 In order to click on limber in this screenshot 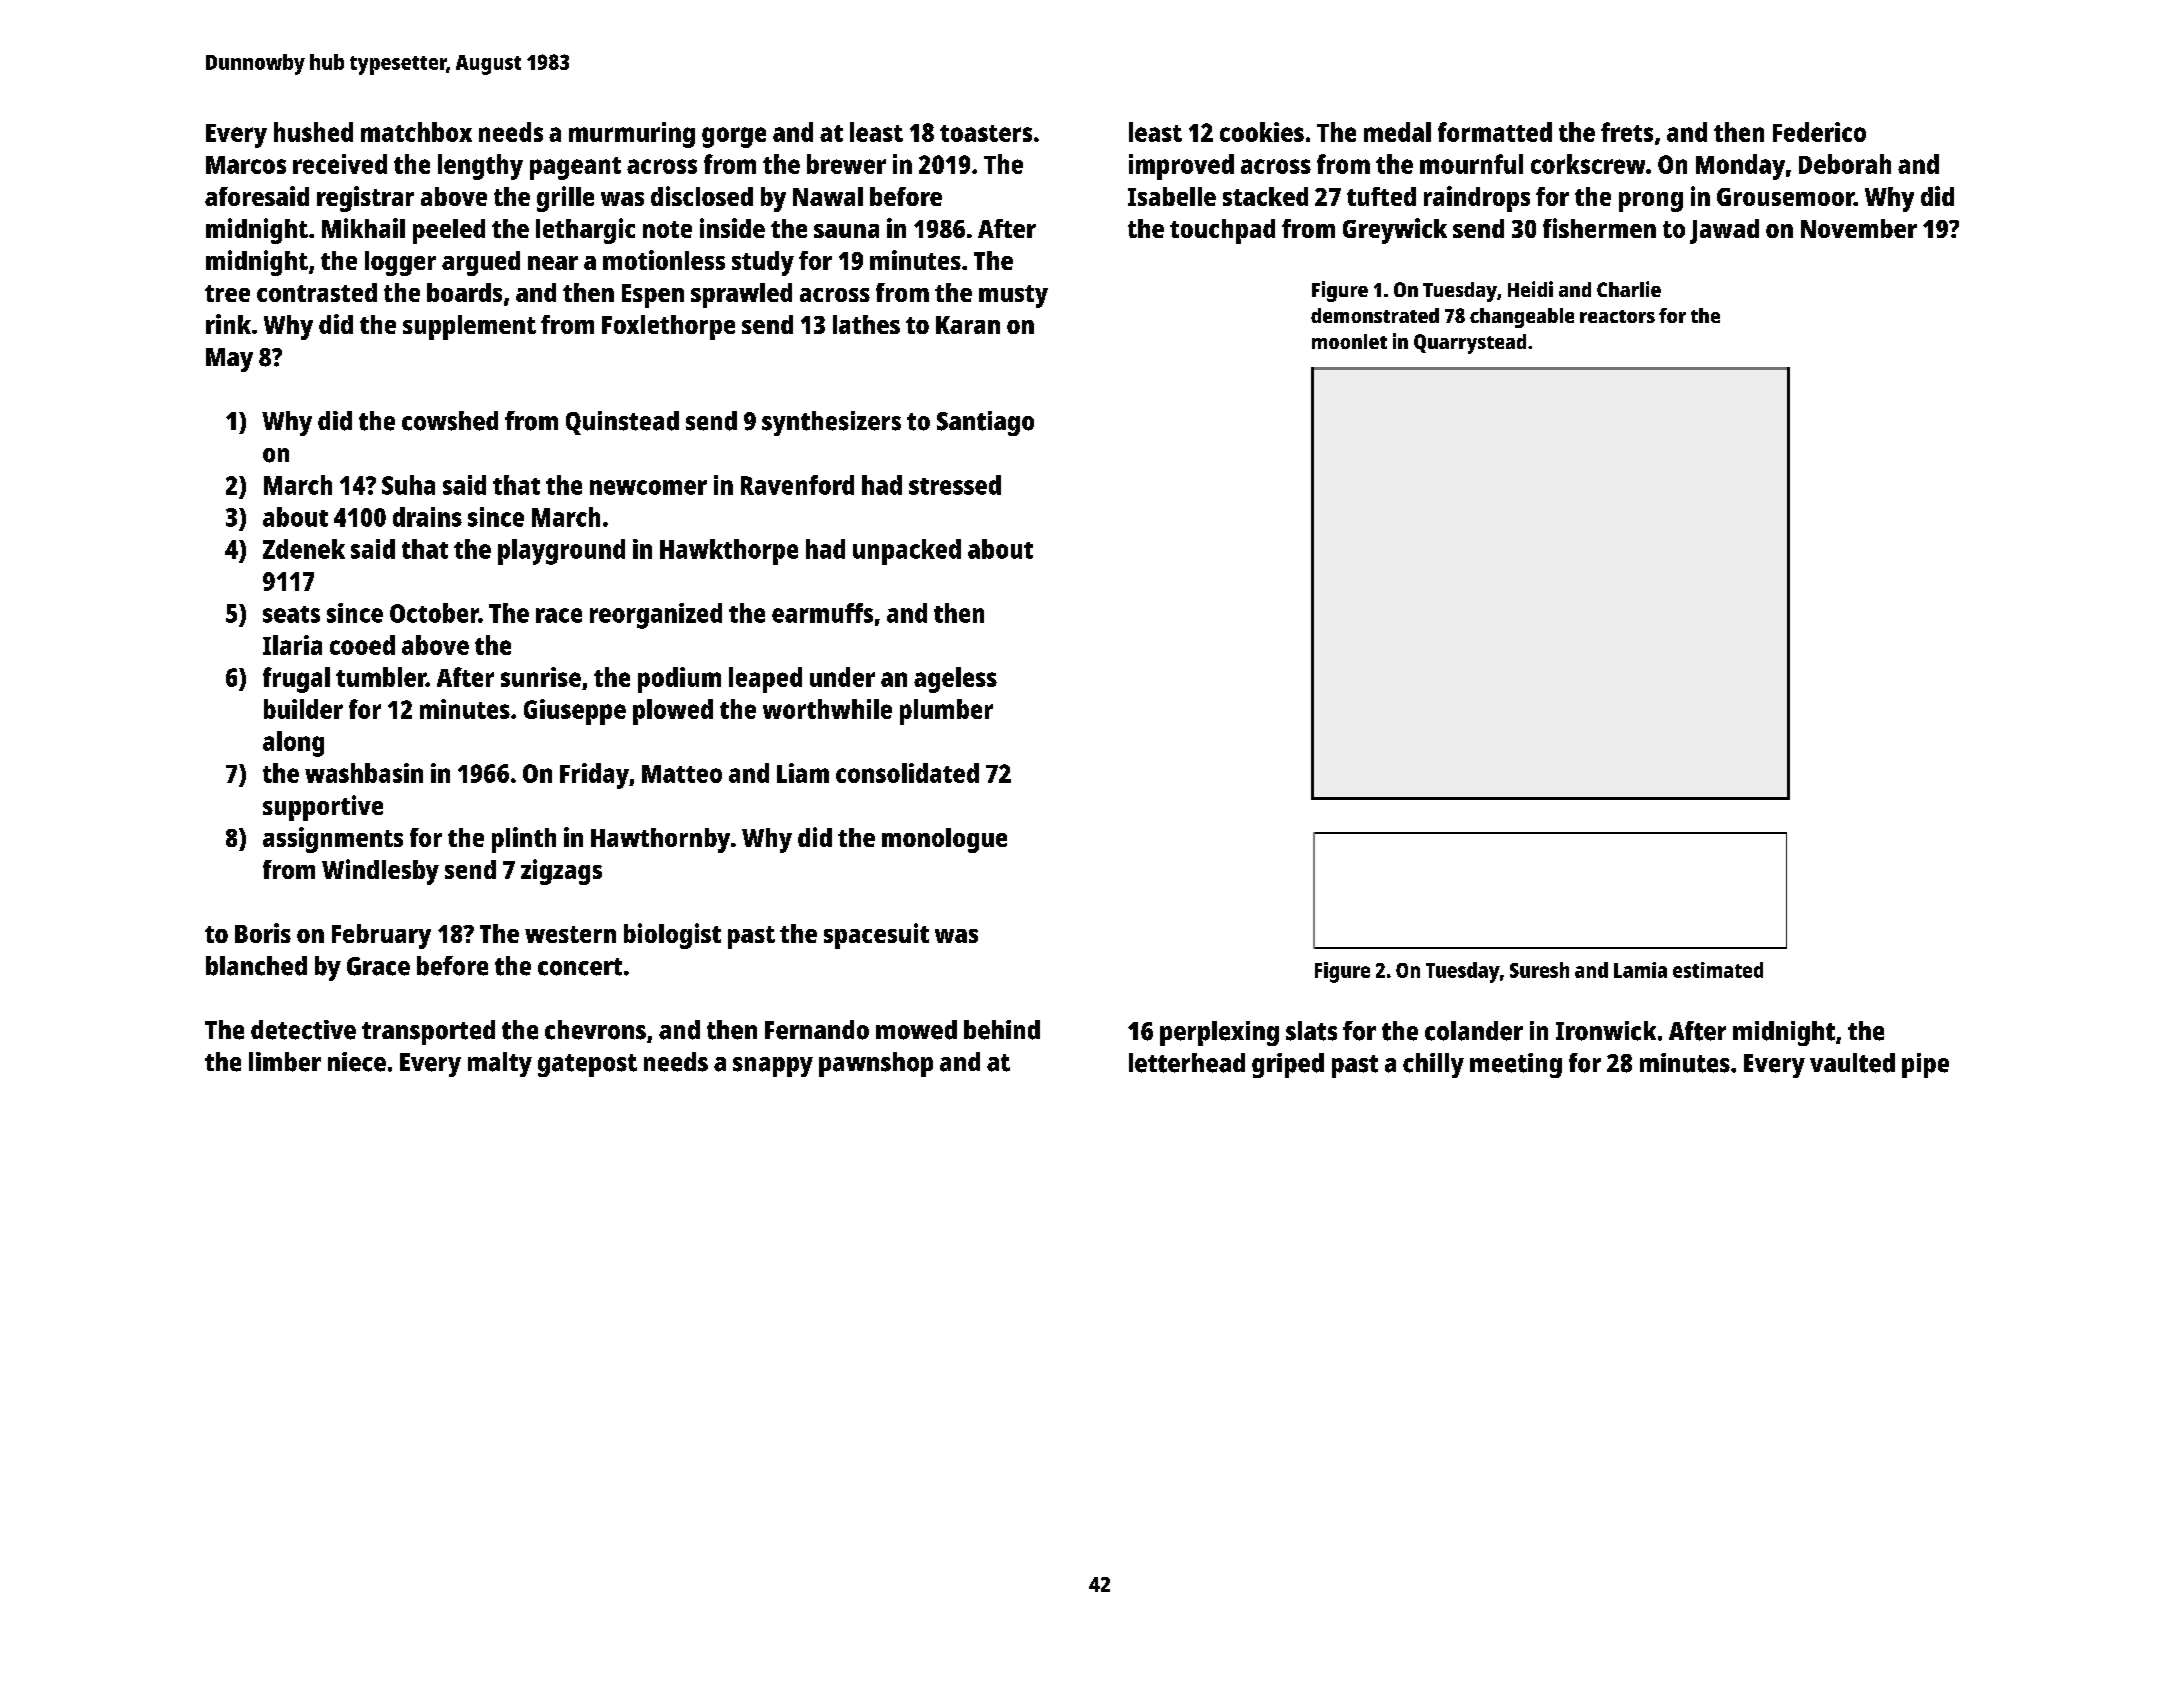, I will do `click(285, 1062)`.
